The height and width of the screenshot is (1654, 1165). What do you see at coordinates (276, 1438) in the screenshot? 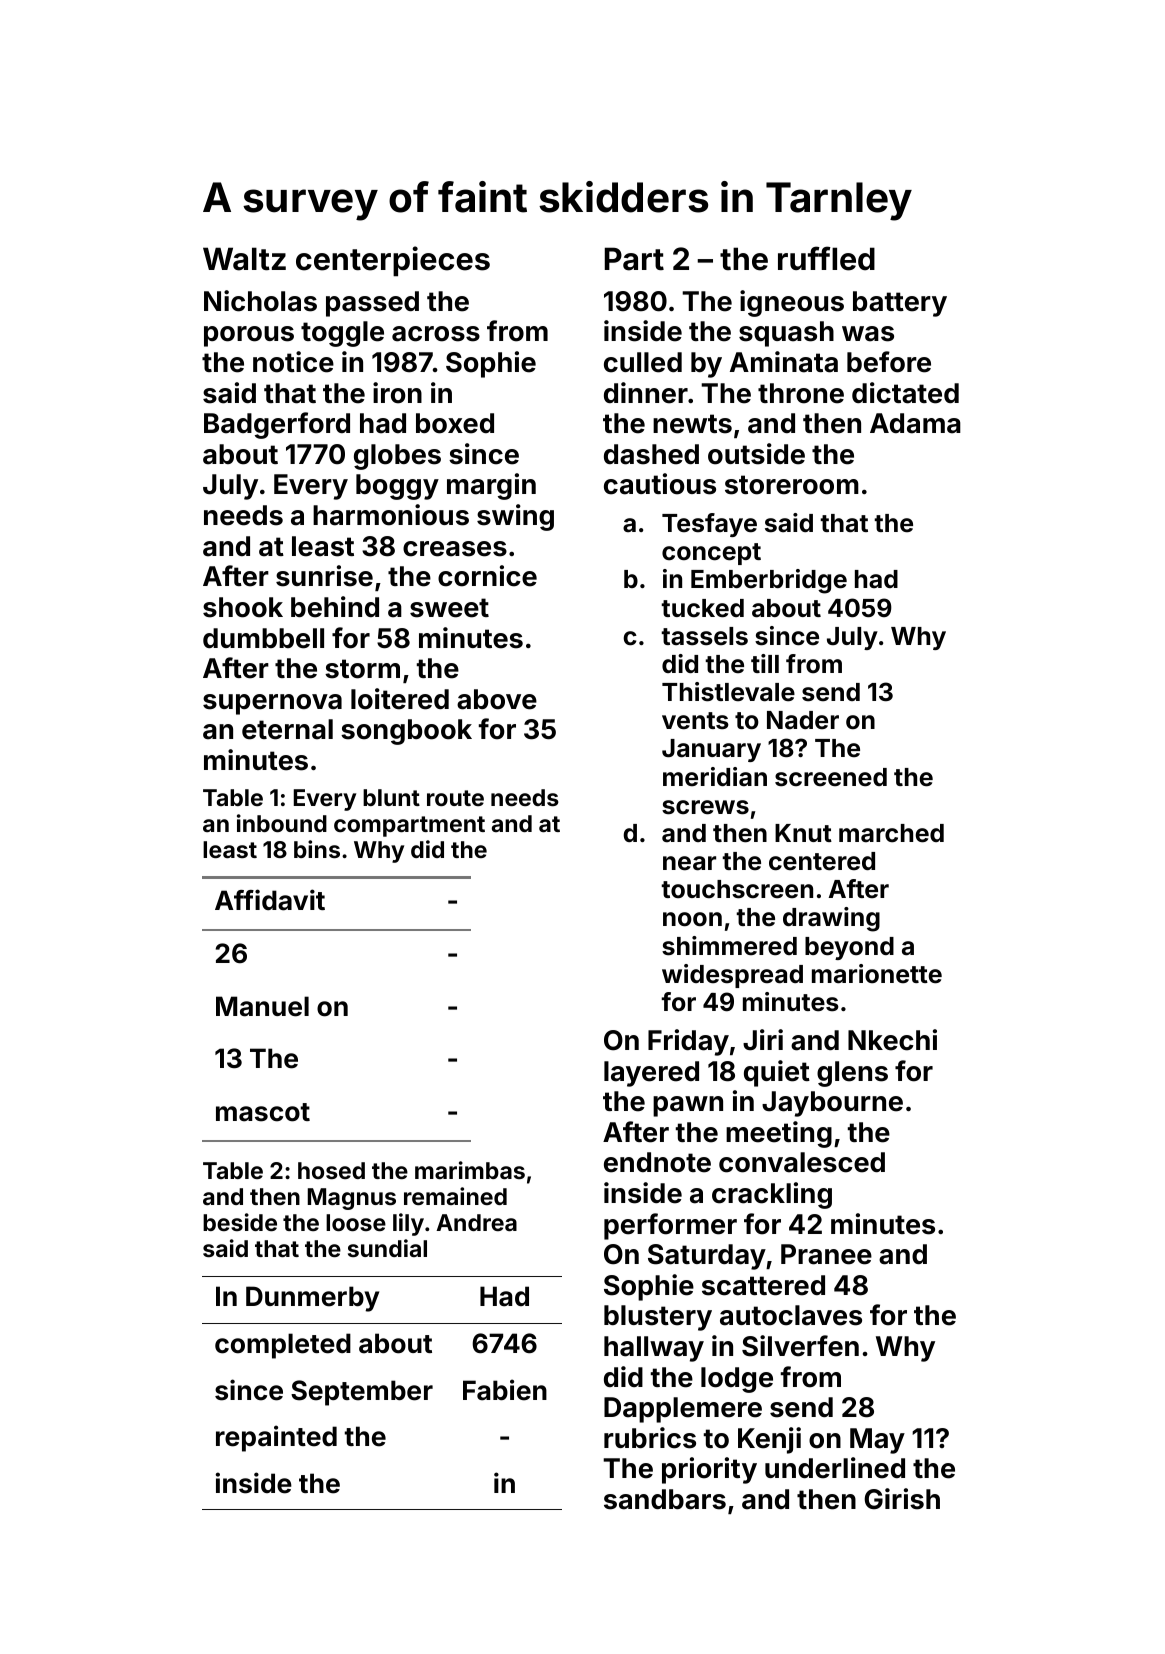
I see `repainted` at bounding box center [276, 1438].
